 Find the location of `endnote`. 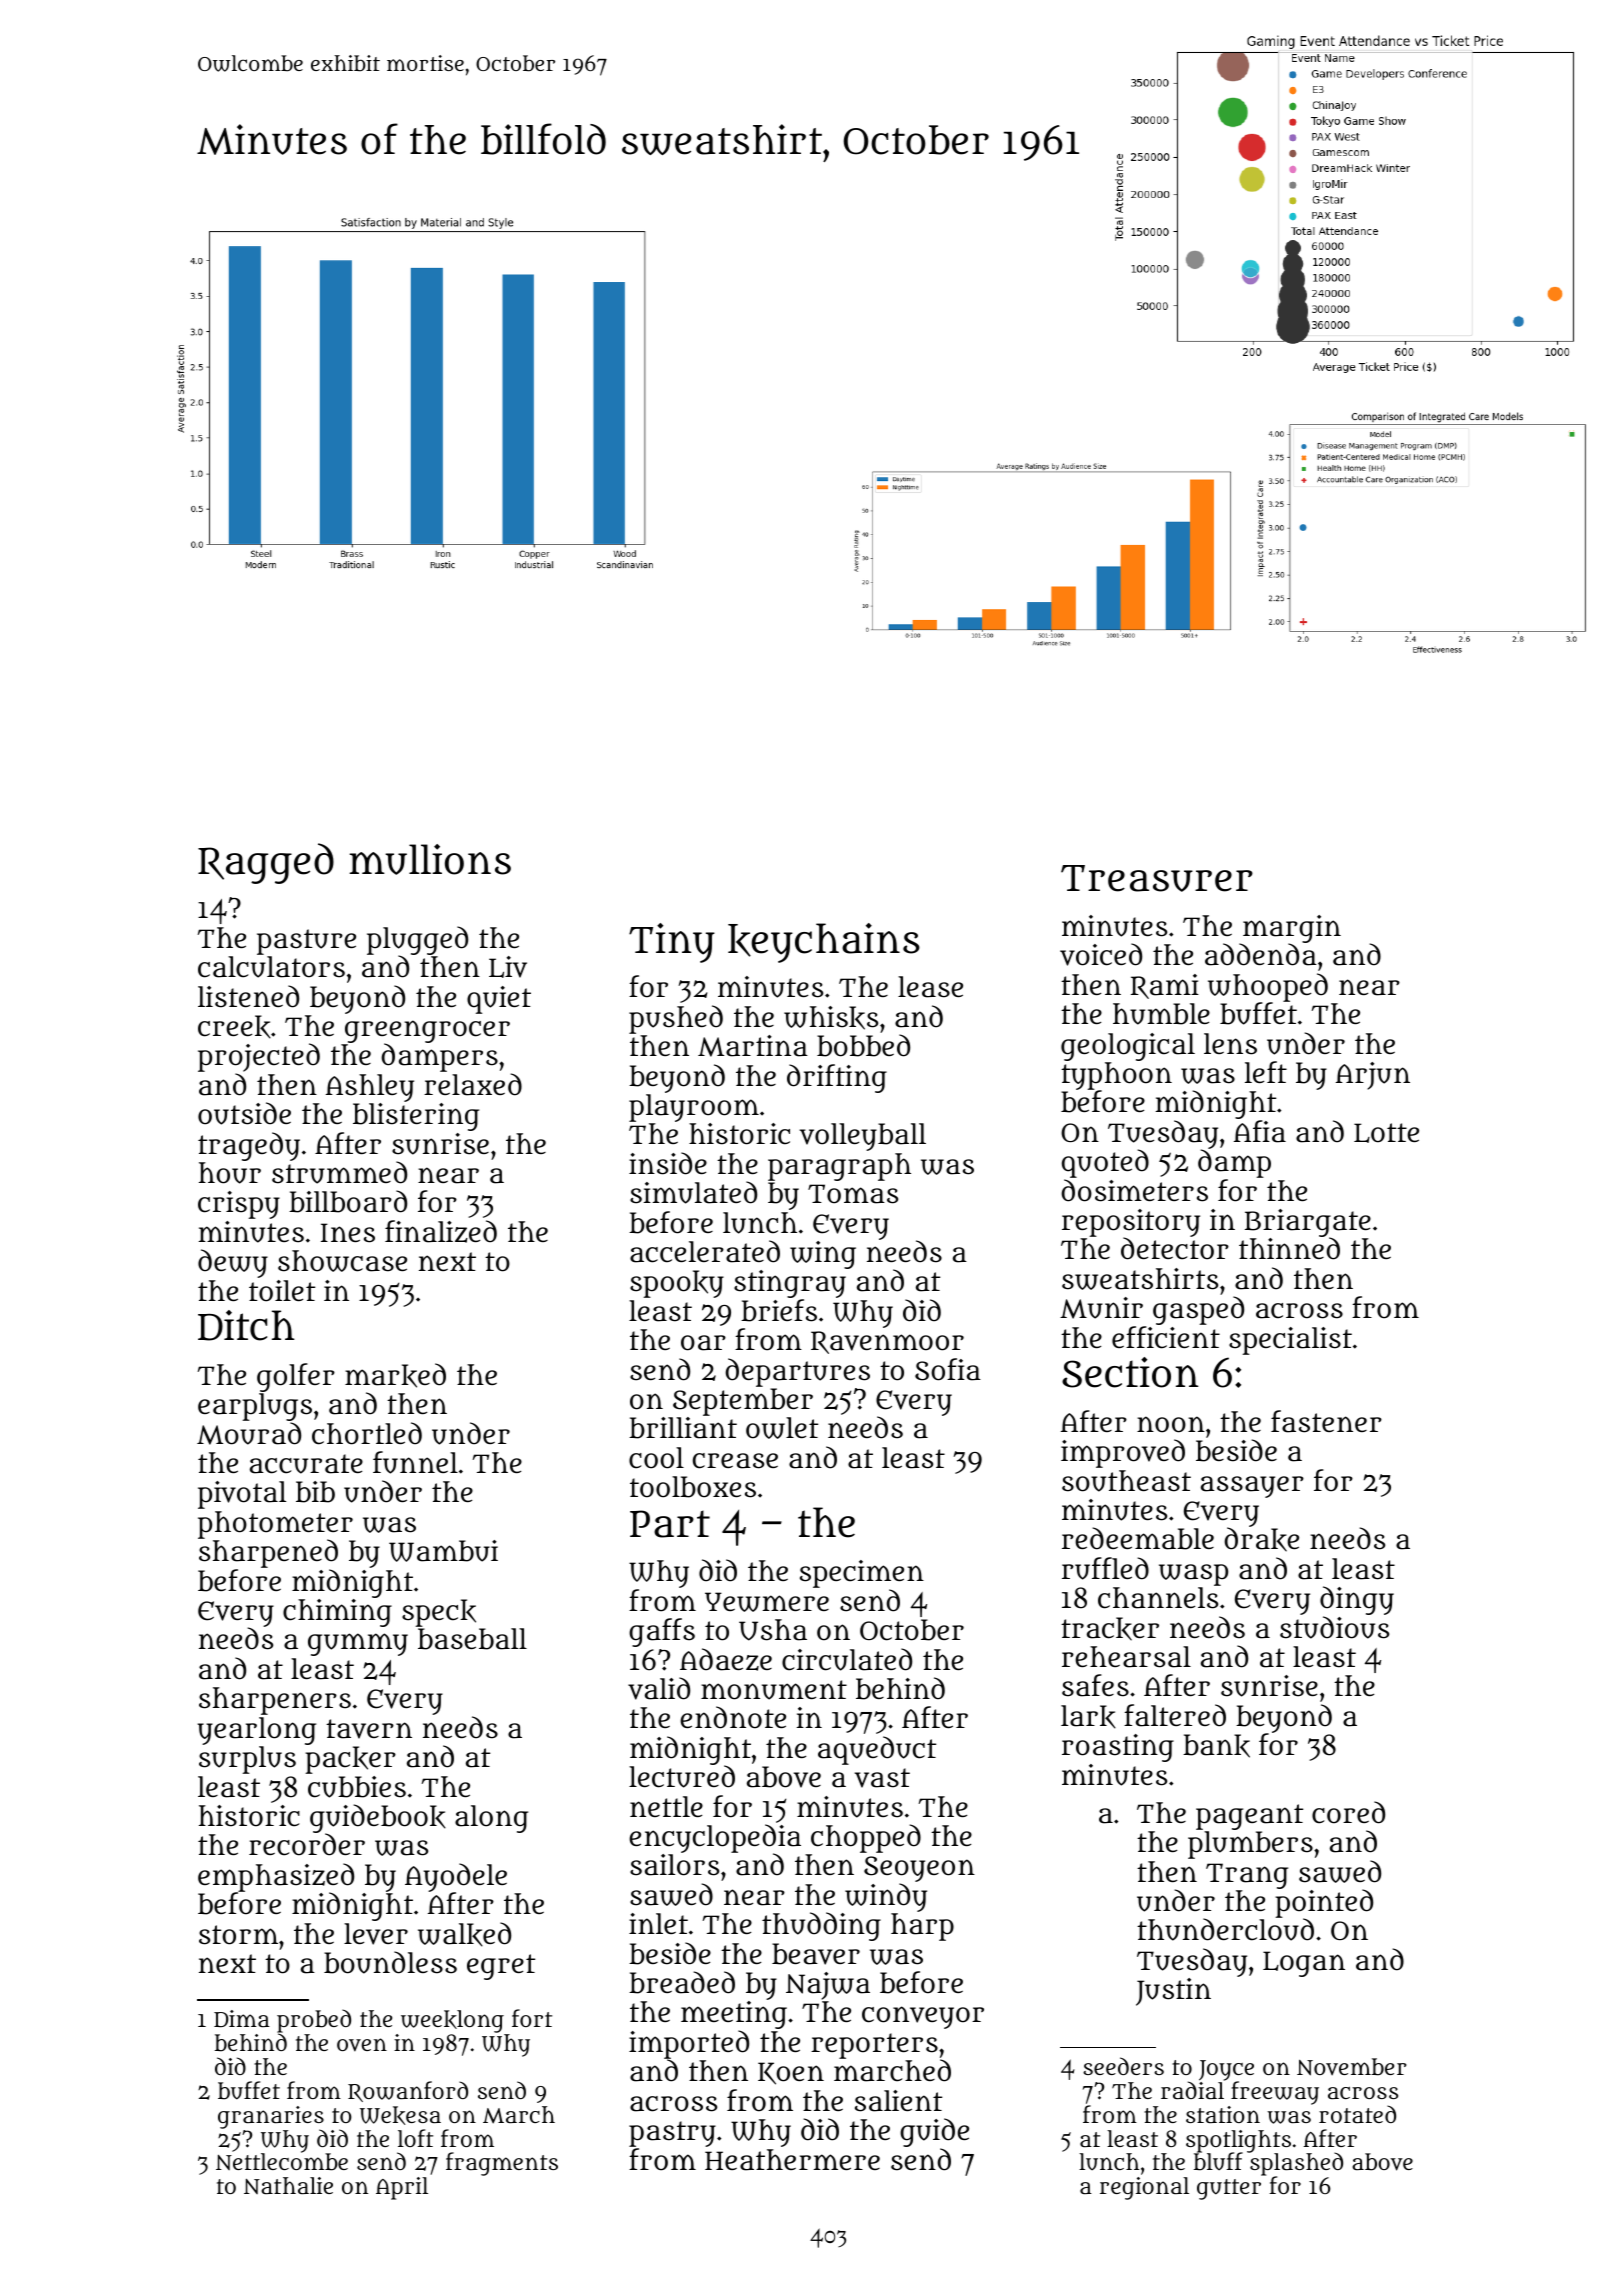

endnote is located at coordinates (733, 1717).
